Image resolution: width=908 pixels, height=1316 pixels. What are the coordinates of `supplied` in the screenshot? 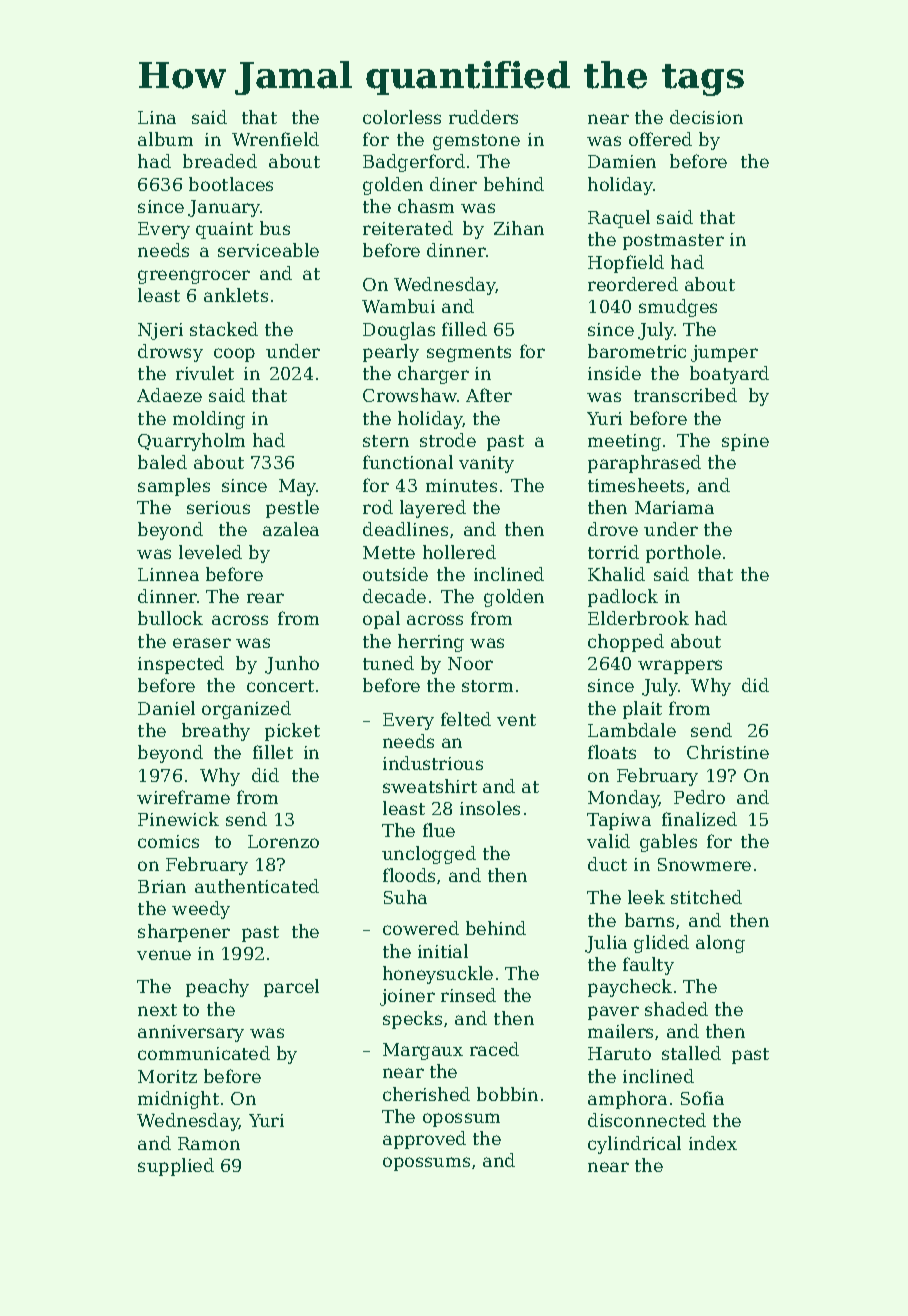 It's located at (176, 1167).
